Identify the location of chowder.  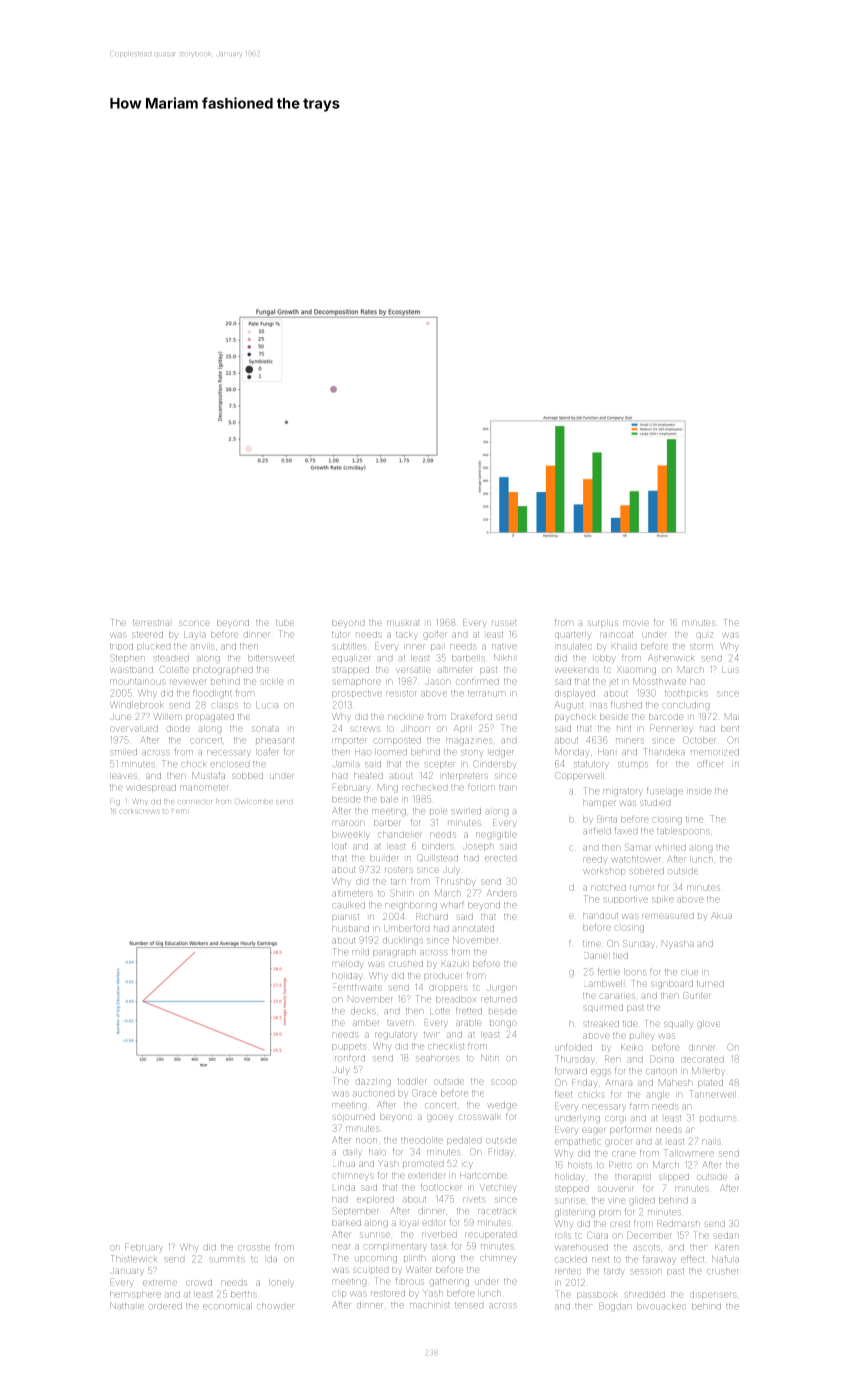
(275, 1306).
